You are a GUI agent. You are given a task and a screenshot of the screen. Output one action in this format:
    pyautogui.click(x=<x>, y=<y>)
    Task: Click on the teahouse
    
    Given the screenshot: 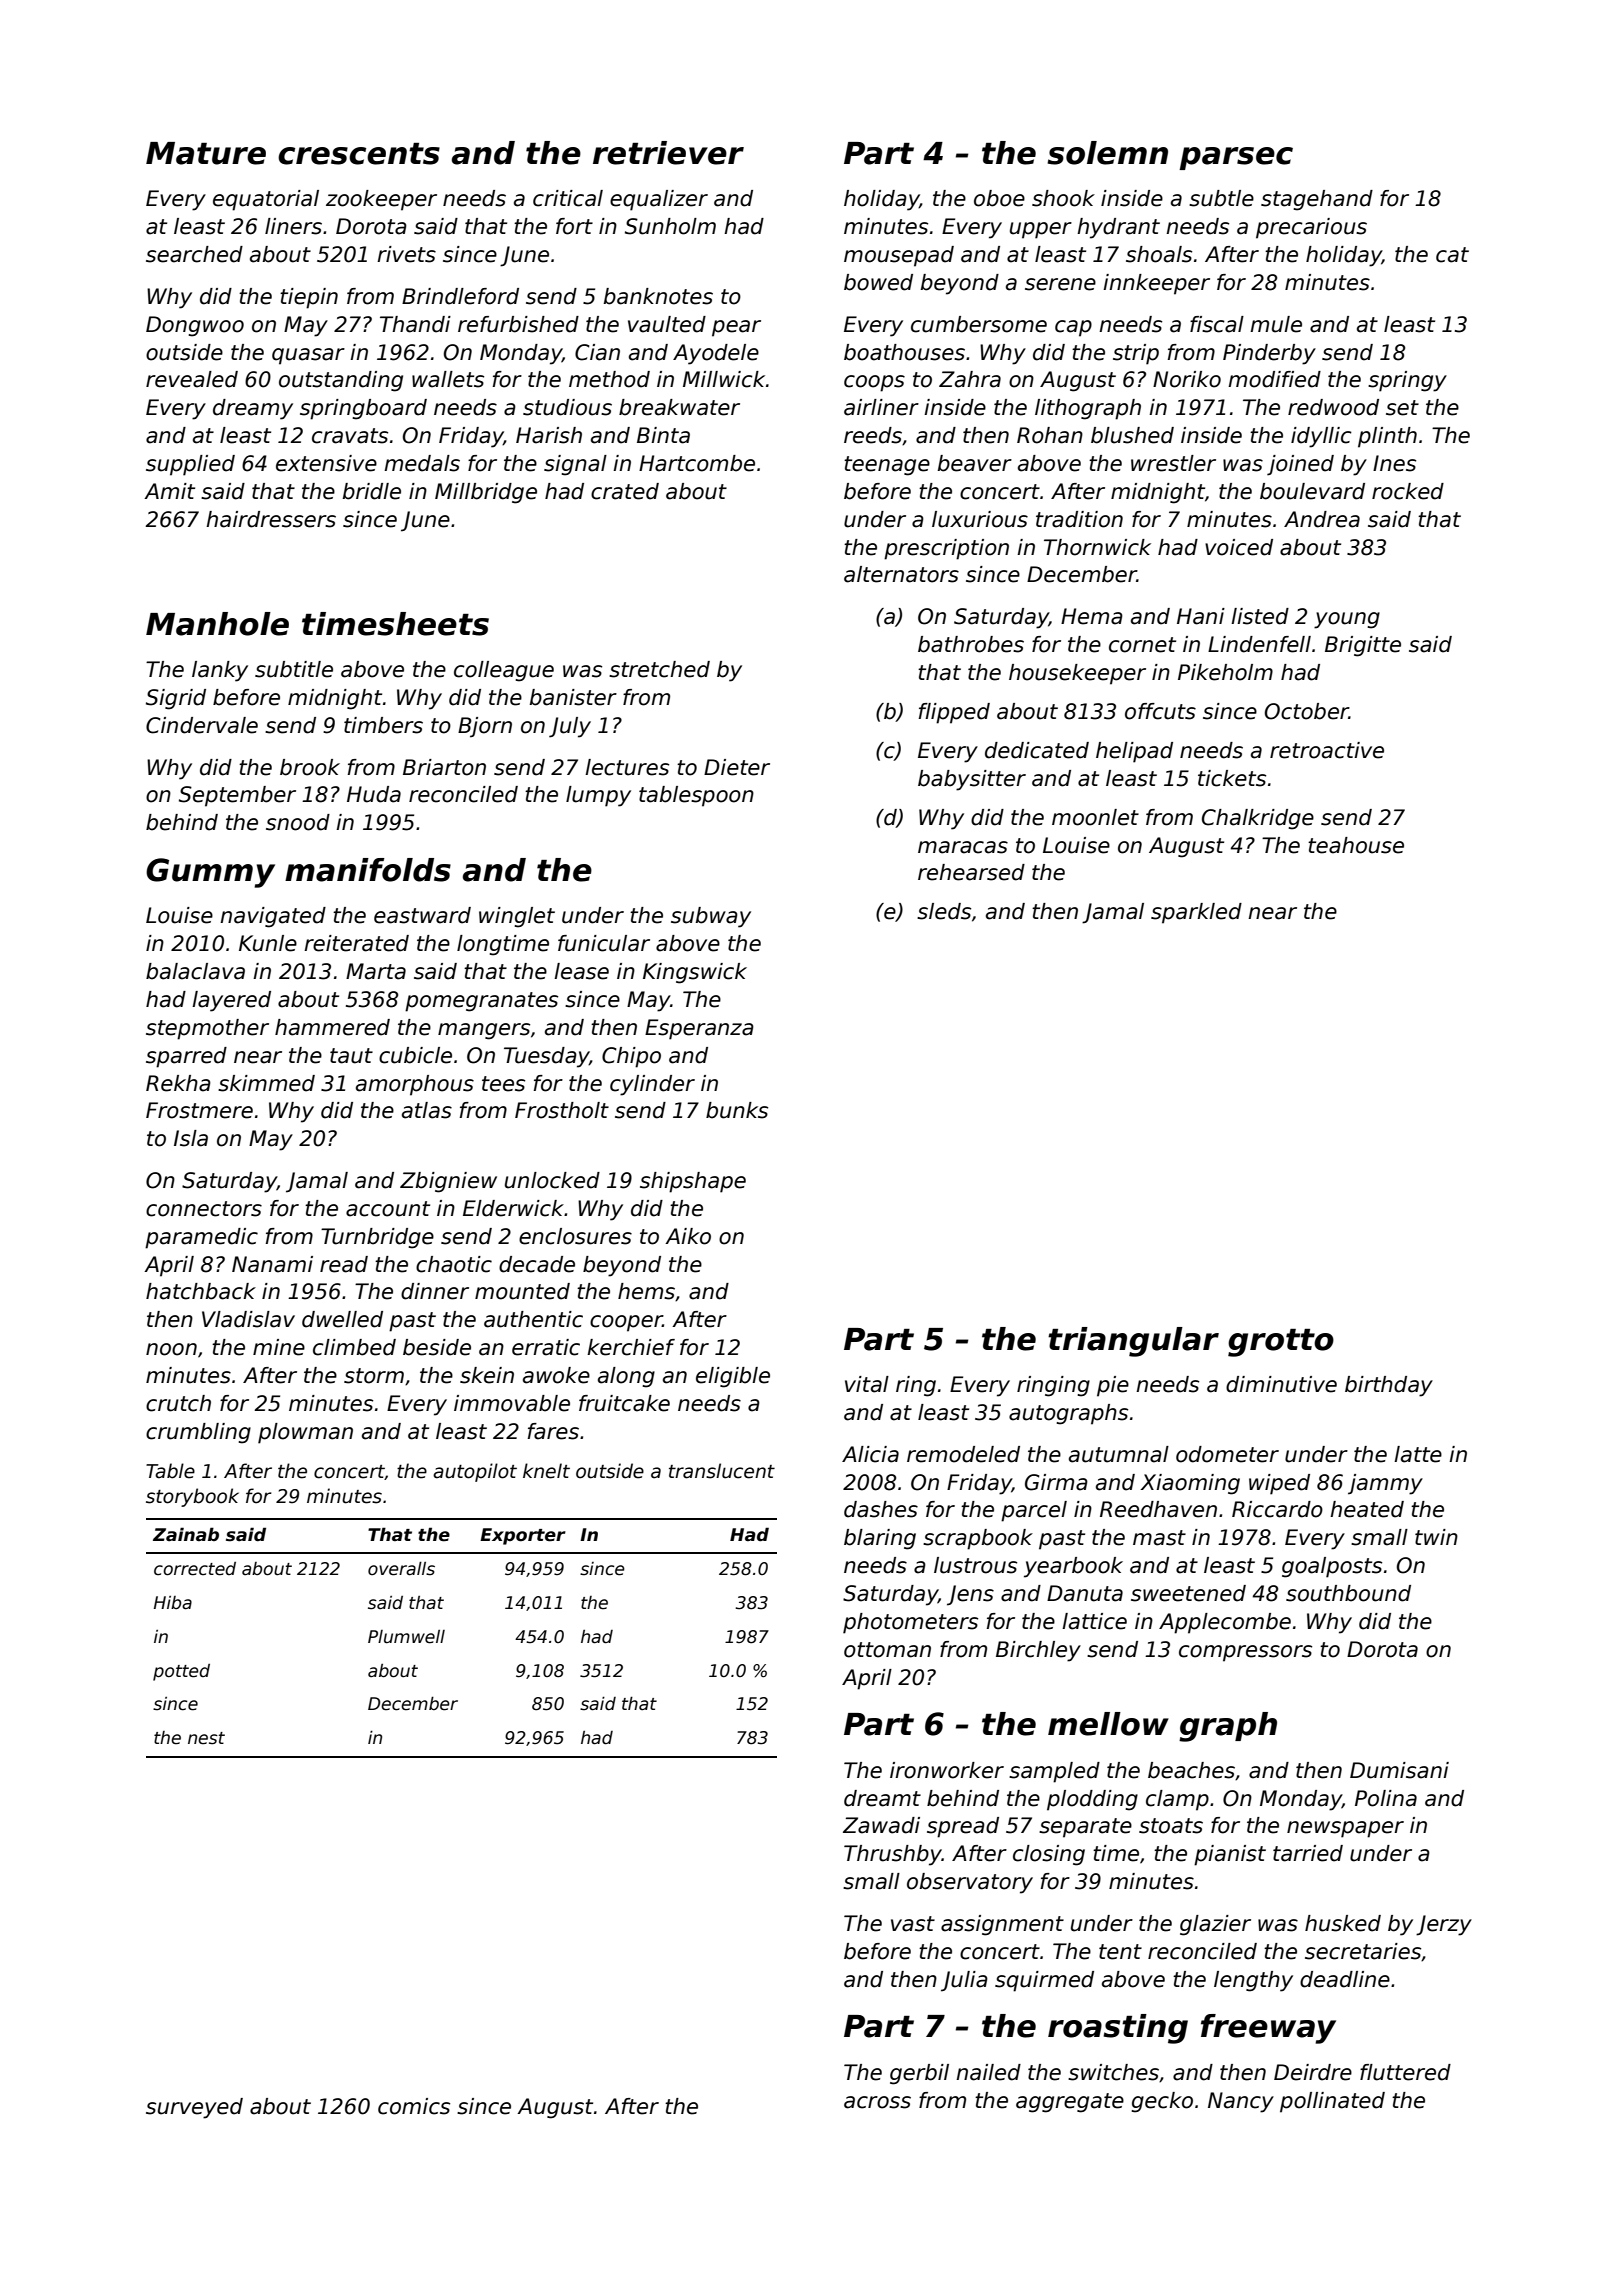 What is the action you would take?
    pyautogui.click(x=1356, y=845)
